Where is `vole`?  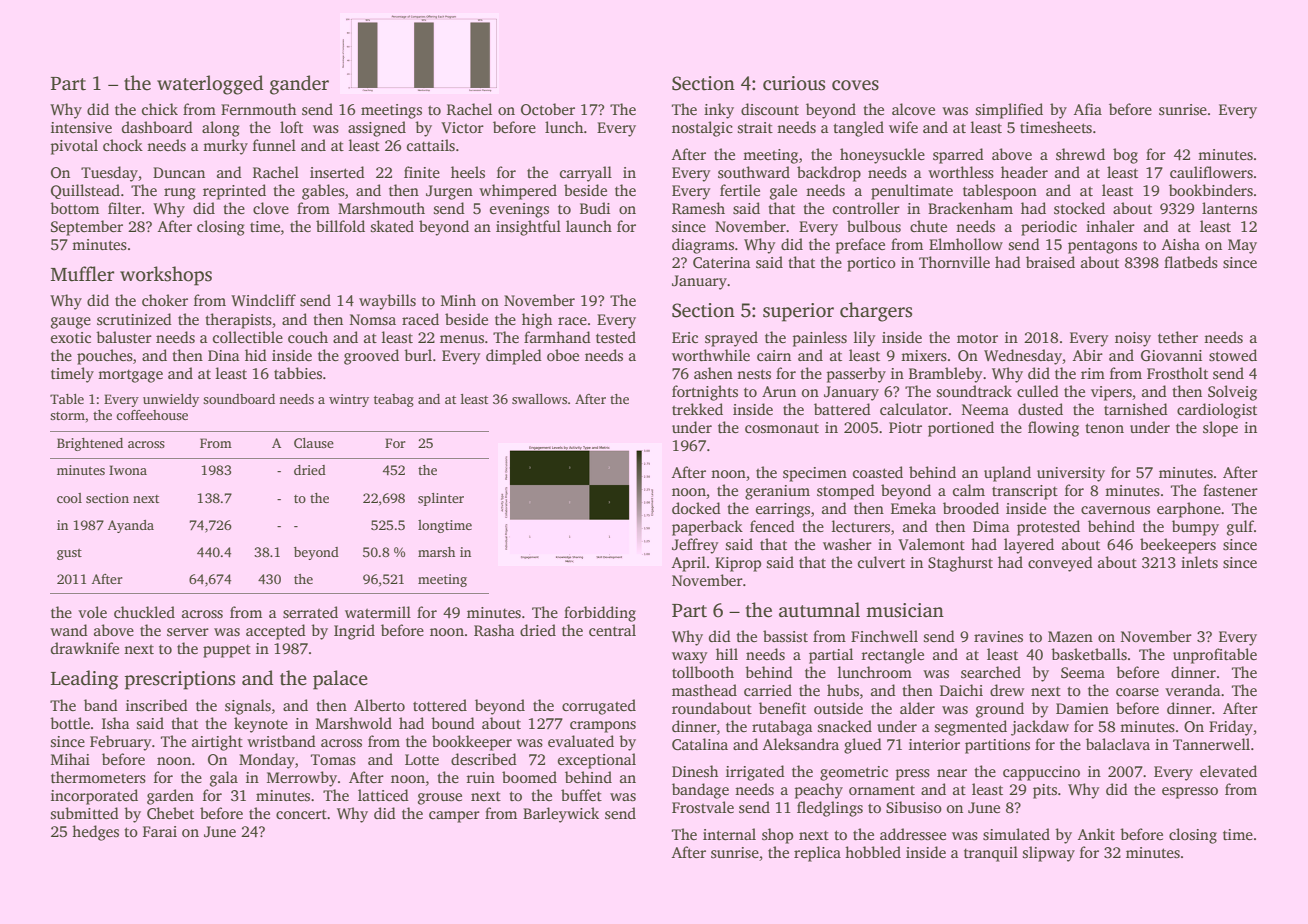 vole is located at coordinates (92, 612).
